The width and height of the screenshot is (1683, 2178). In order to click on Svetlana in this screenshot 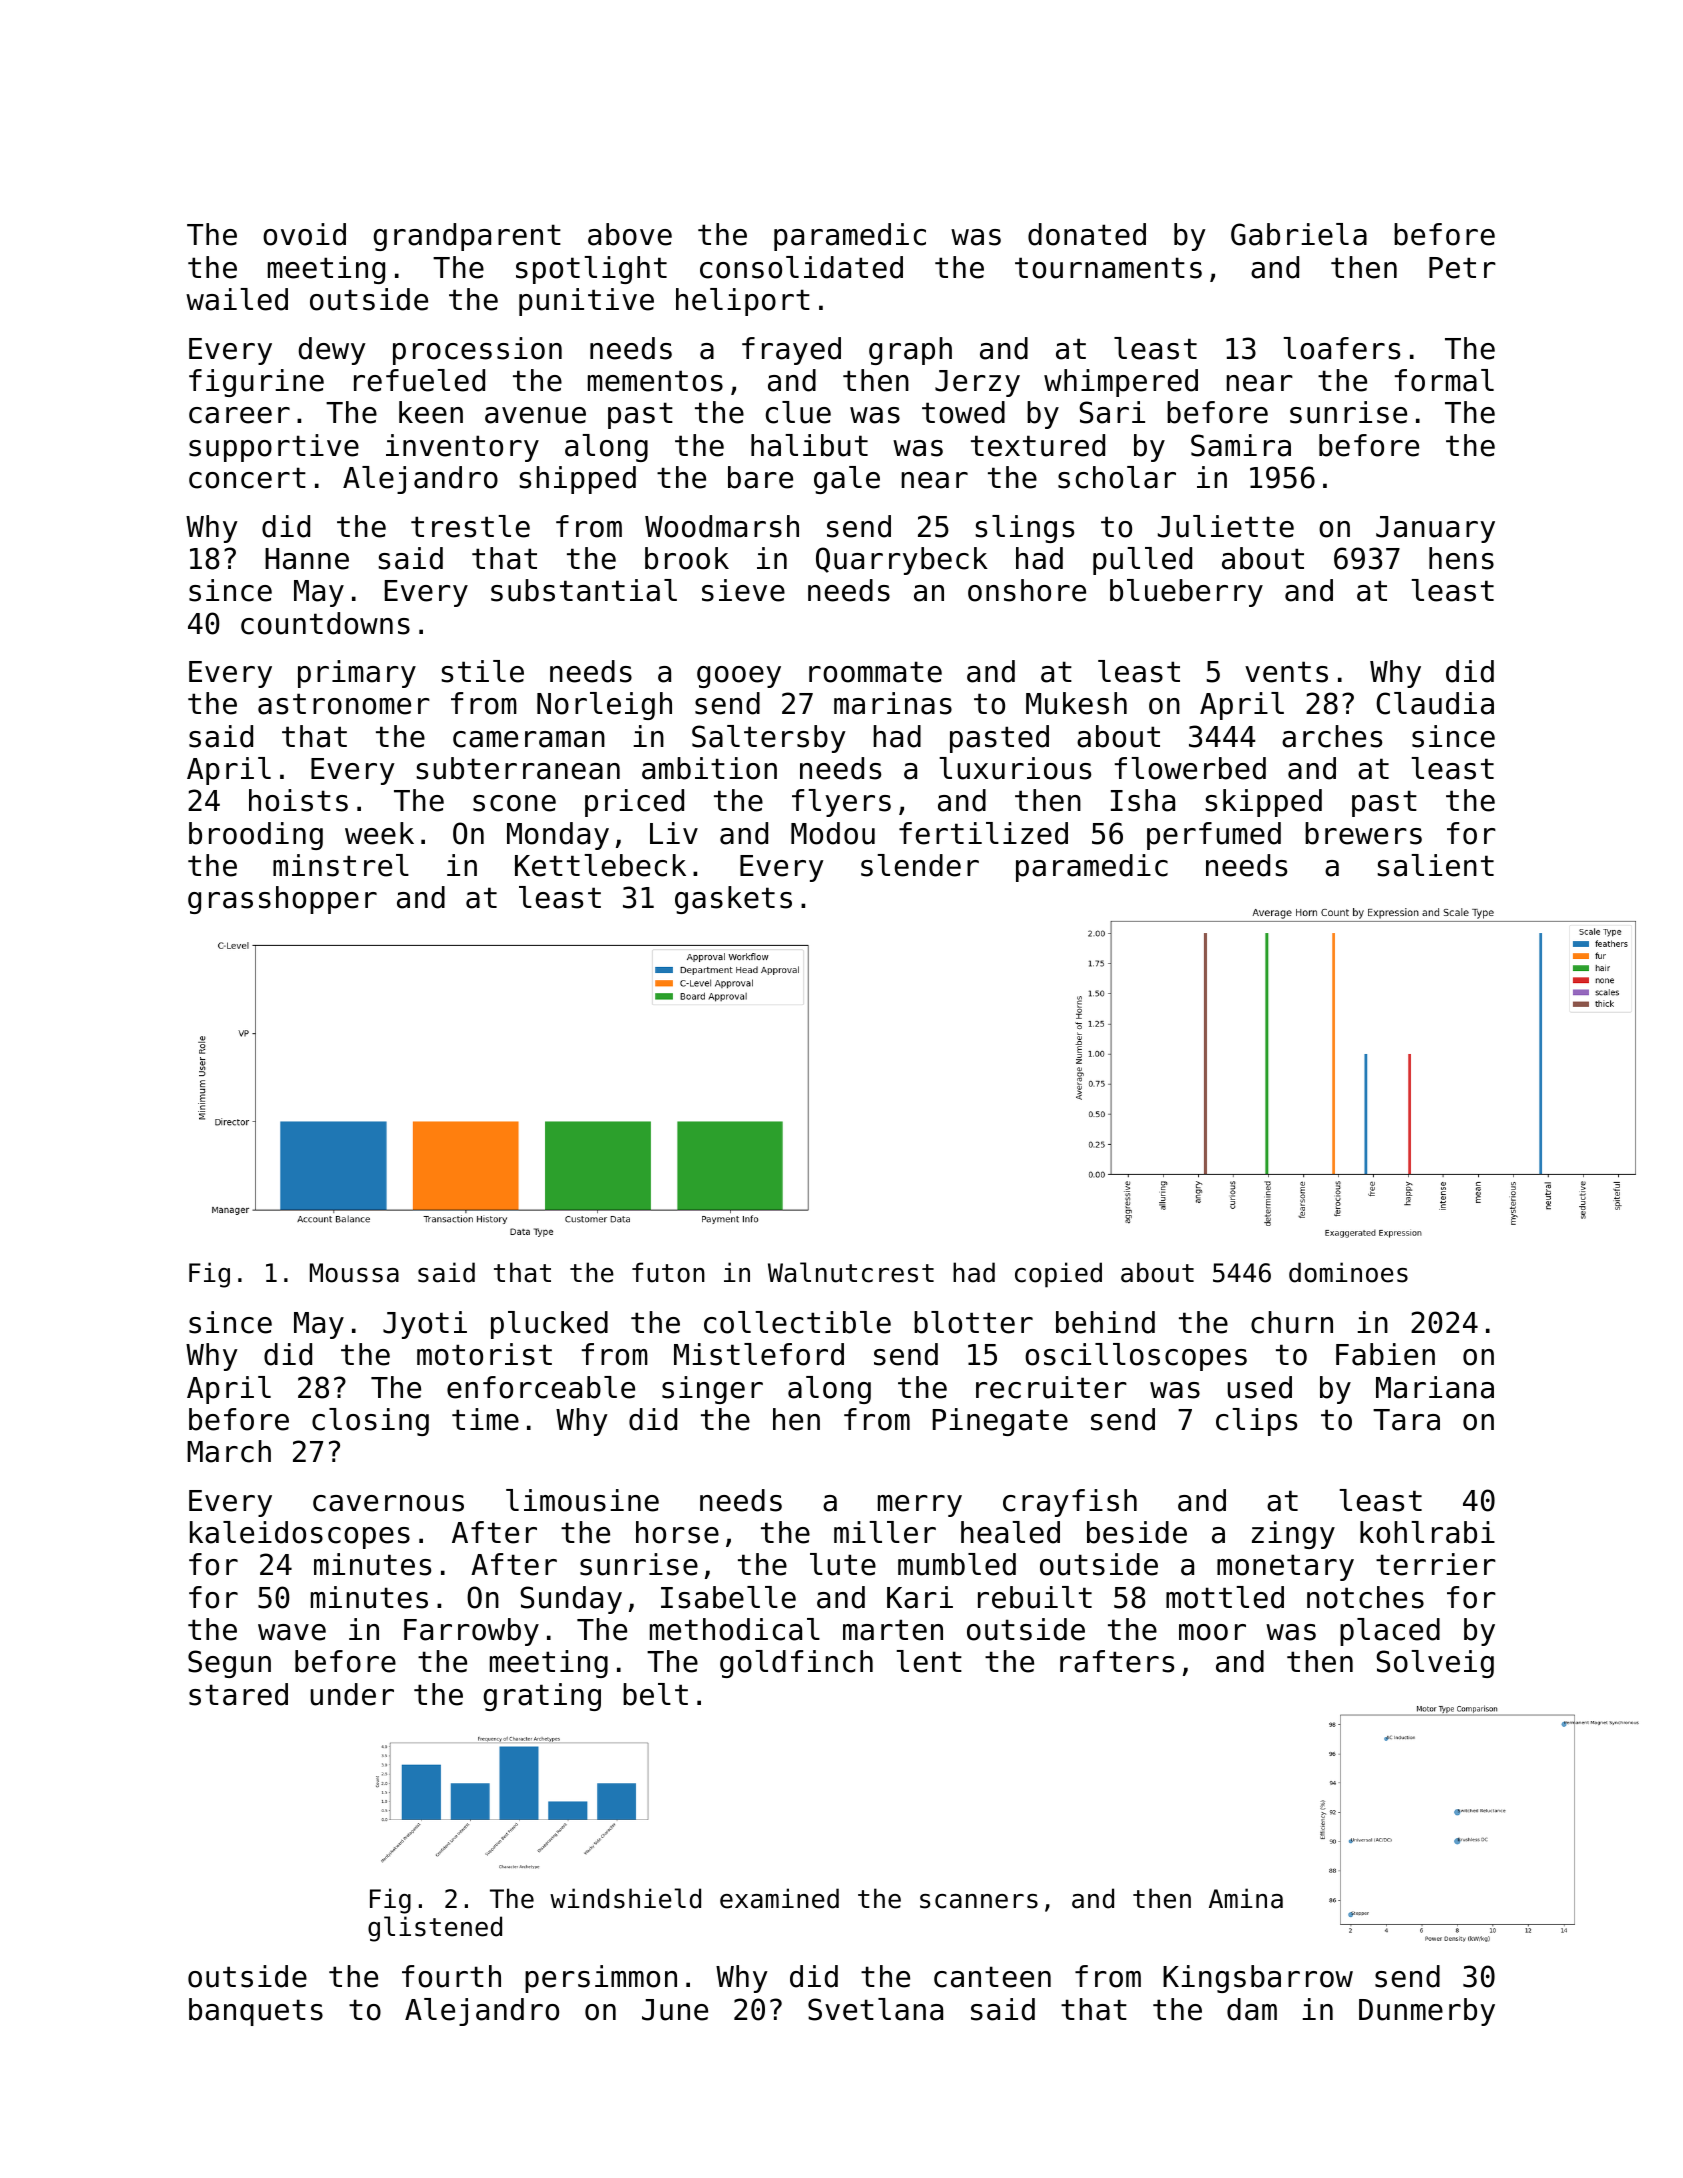, I will do `click(875, 2009)`.
